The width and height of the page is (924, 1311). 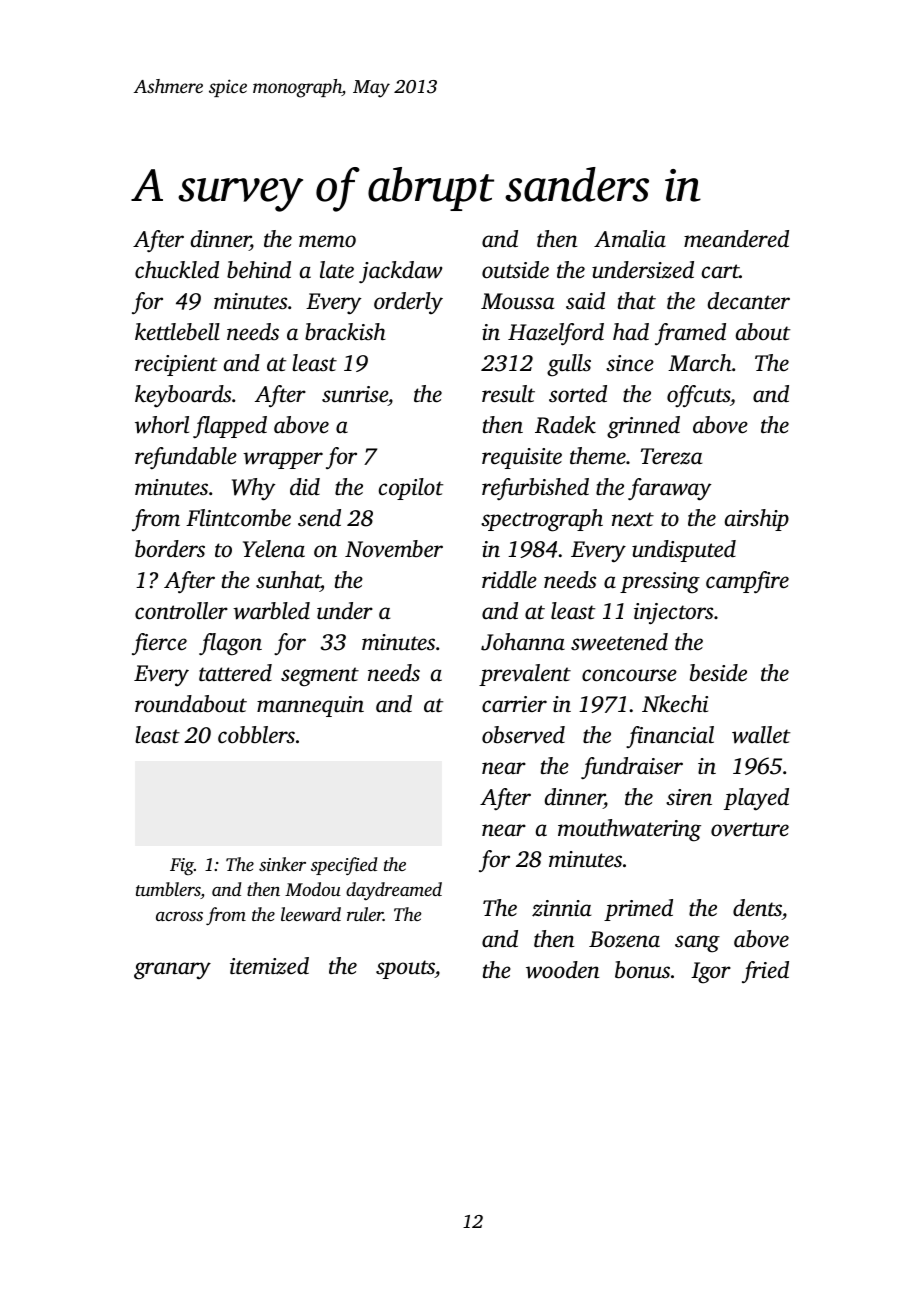 I want to click on orderly, so click(x=408, y=303).
